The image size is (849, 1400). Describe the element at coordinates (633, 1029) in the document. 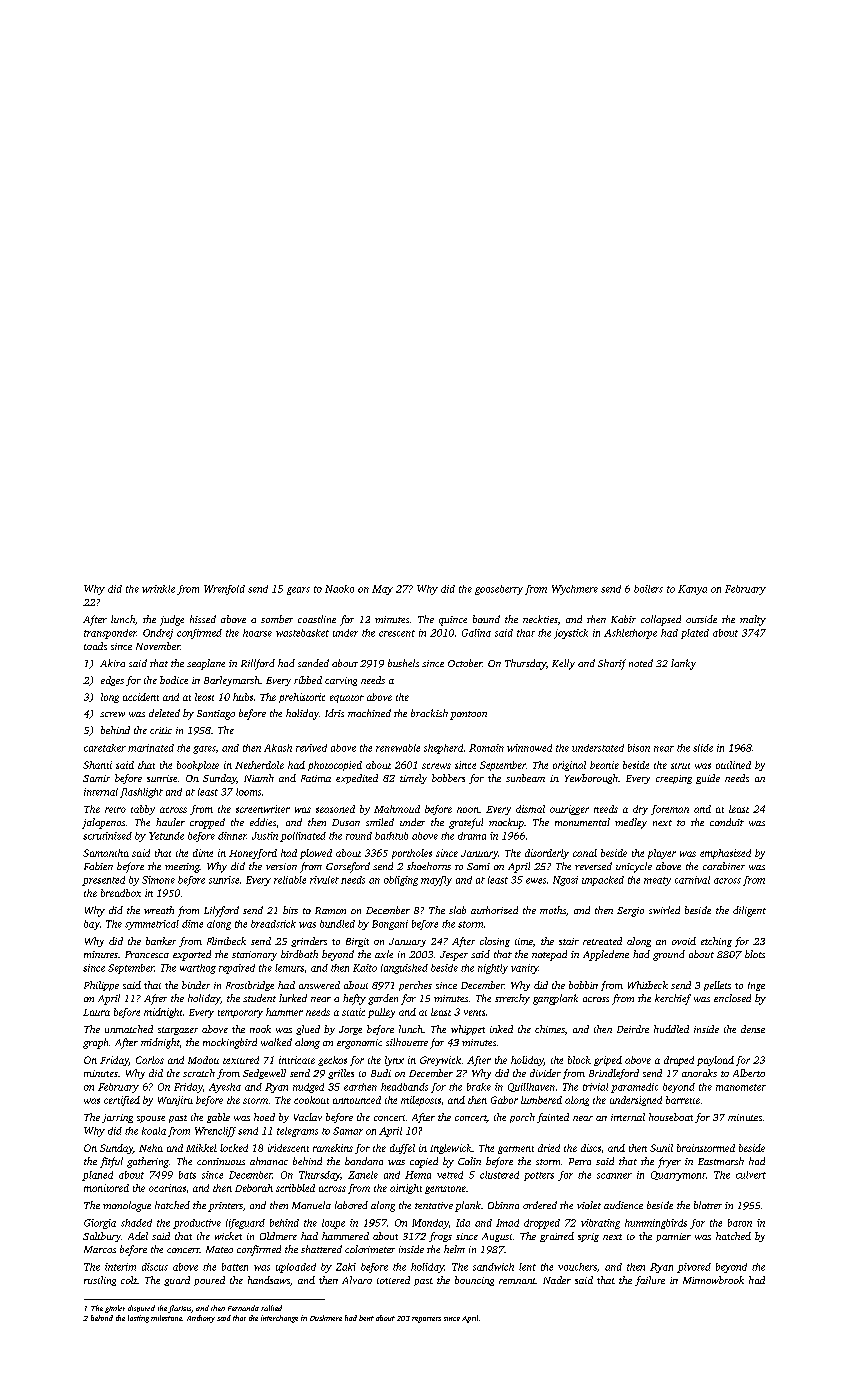

I see `Deirdre` at that location.
